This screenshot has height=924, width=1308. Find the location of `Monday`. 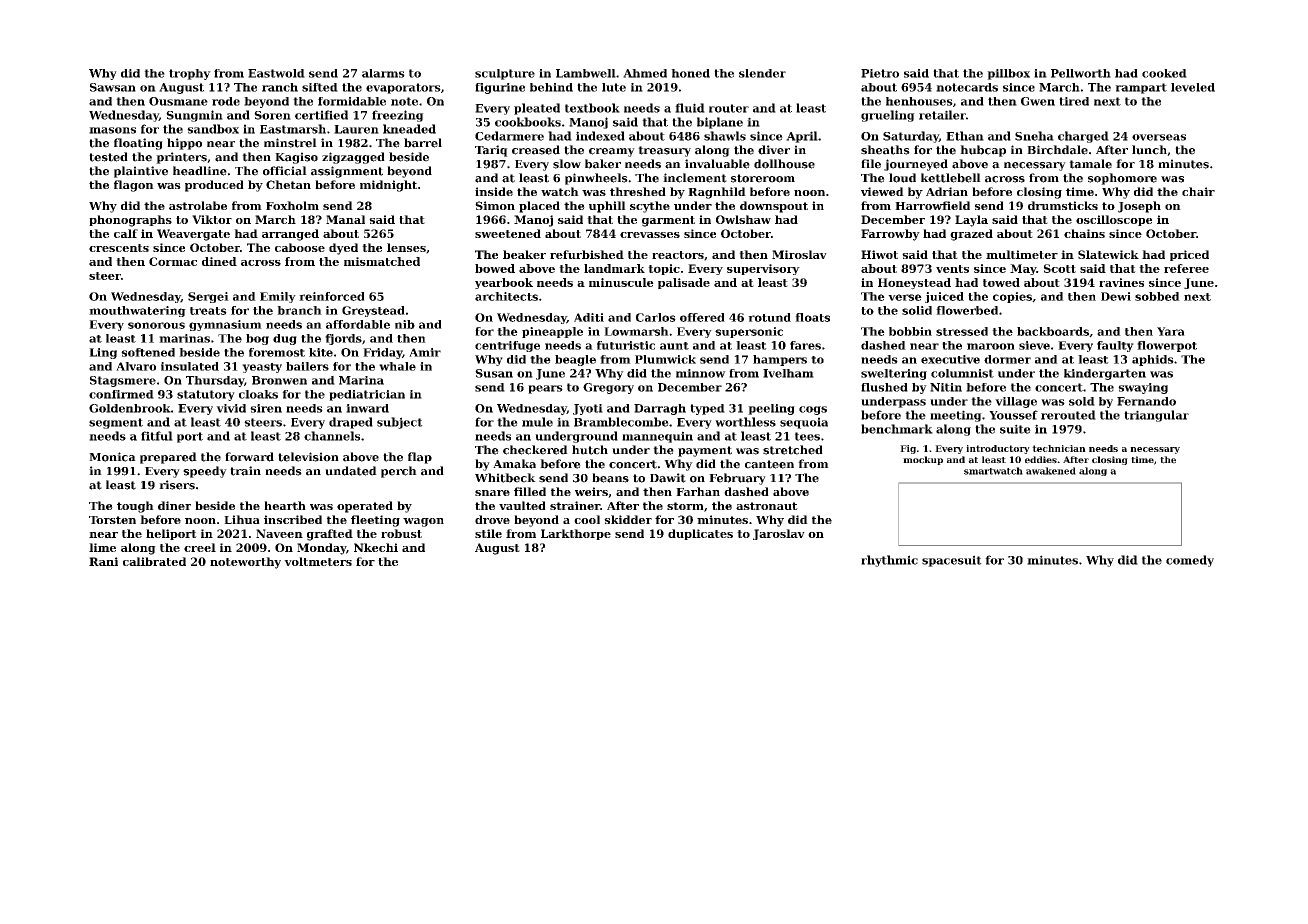

Monday is located at coordinates (321, 549).
